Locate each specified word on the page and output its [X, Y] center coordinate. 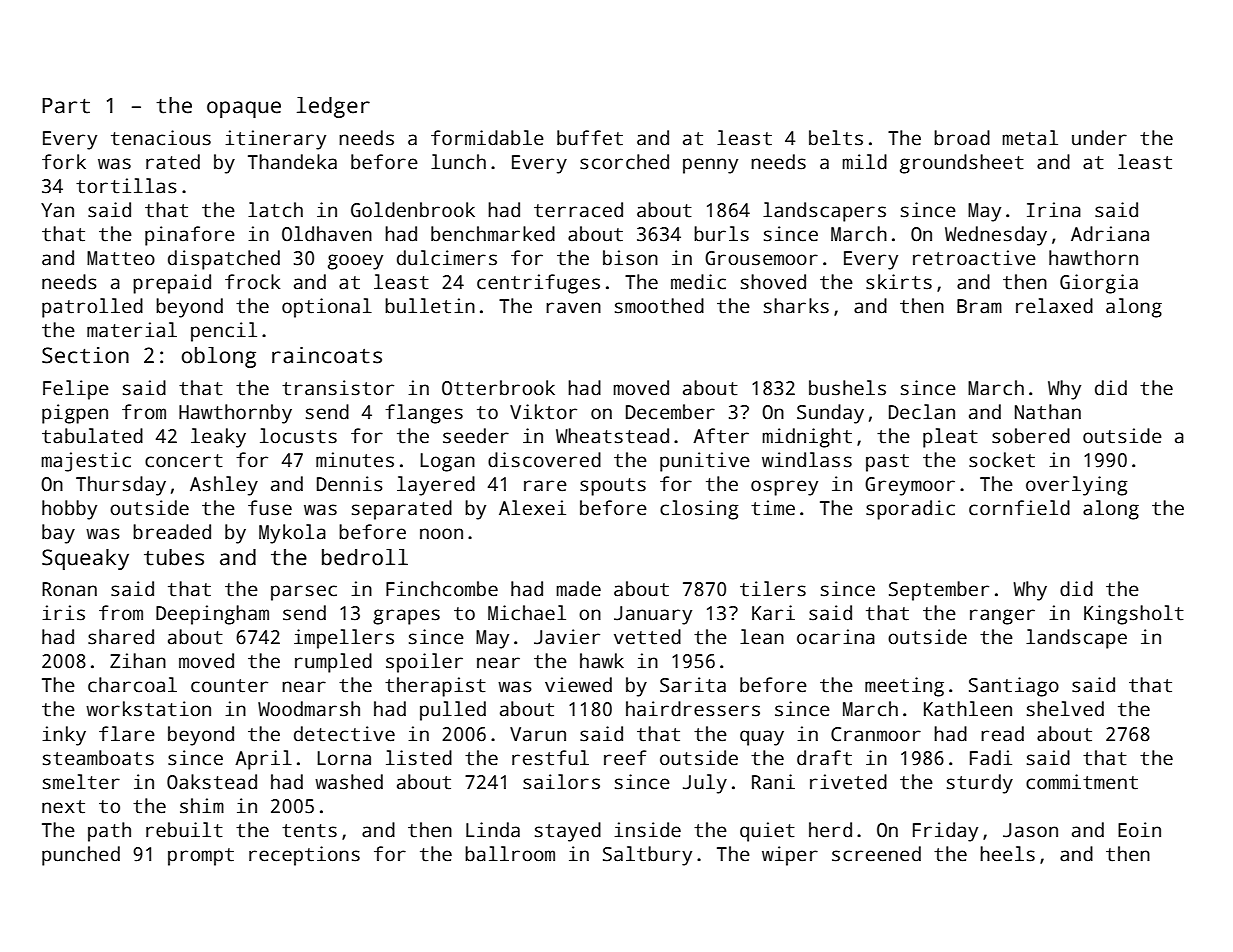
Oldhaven [327, 234]
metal [1030, 138]
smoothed [659, 306]
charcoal [132, 685]
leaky [218, 438]
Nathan [1048, 412]
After [721, 436]
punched [81, 856]
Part [66, 106]
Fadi [991, 758]
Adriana [1110, 234]
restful [550, 758]
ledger [333, 107]
